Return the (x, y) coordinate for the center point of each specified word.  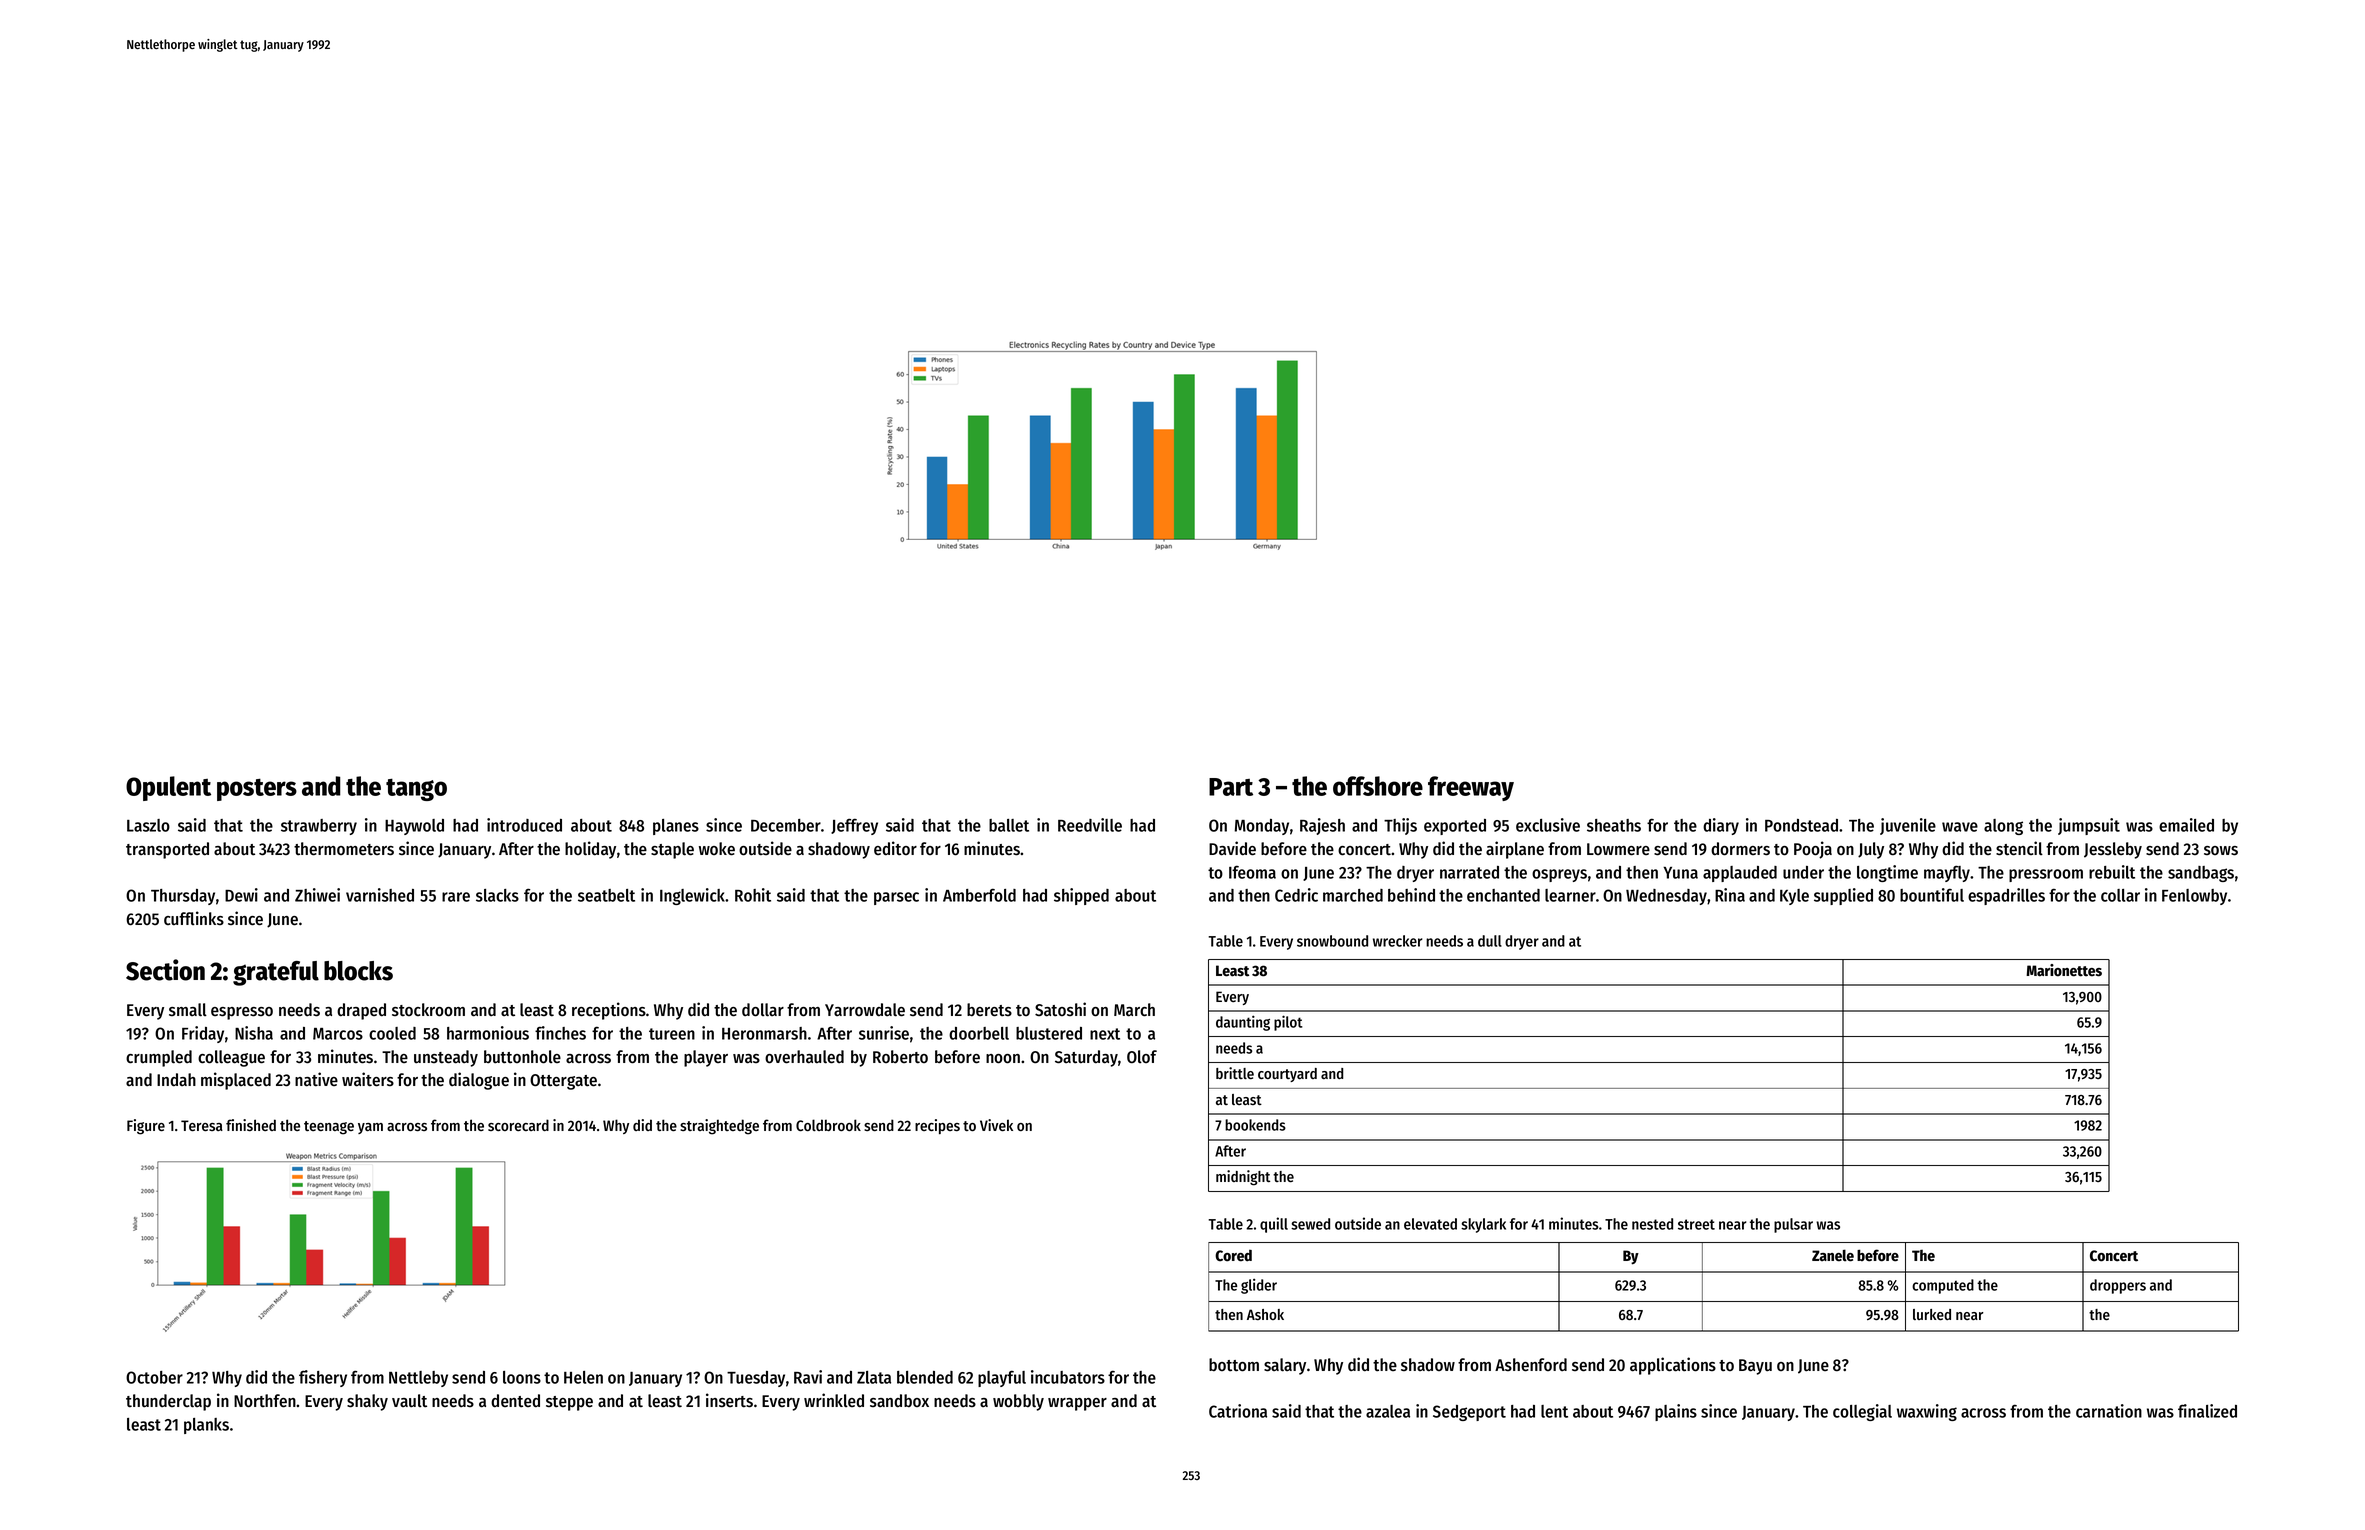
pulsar (1793, 1225)
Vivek (996, 1125)
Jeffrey (854, 826)
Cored (1233, 1256)
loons (522, 1377)
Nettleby (418, 1379)
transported (167, 850)
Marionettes (2064, 970)
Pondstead (1801, 825)
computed (1943, 1286)
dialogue (479, 1081)
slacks (497, 895)
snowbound (1332, 941)
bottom (1234, 1365)
